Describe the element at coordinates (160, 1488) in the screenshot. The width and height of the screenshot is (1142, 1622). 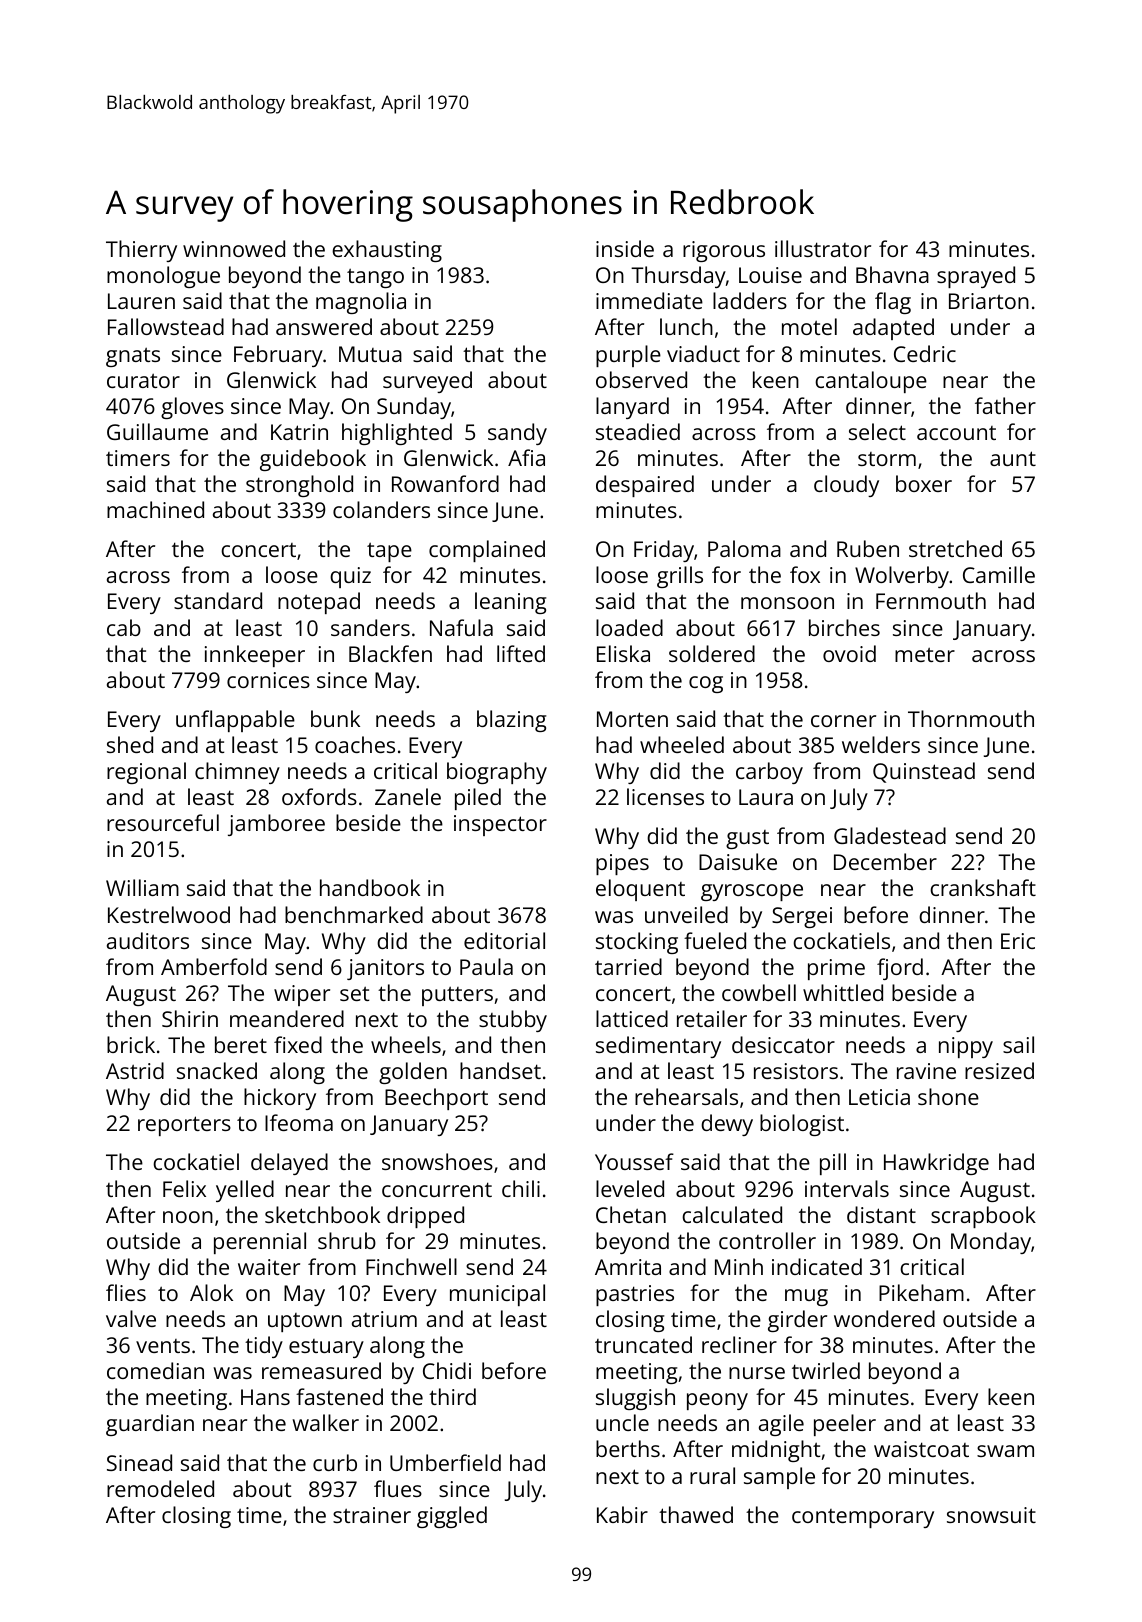
I see `remodeled` at that location.
